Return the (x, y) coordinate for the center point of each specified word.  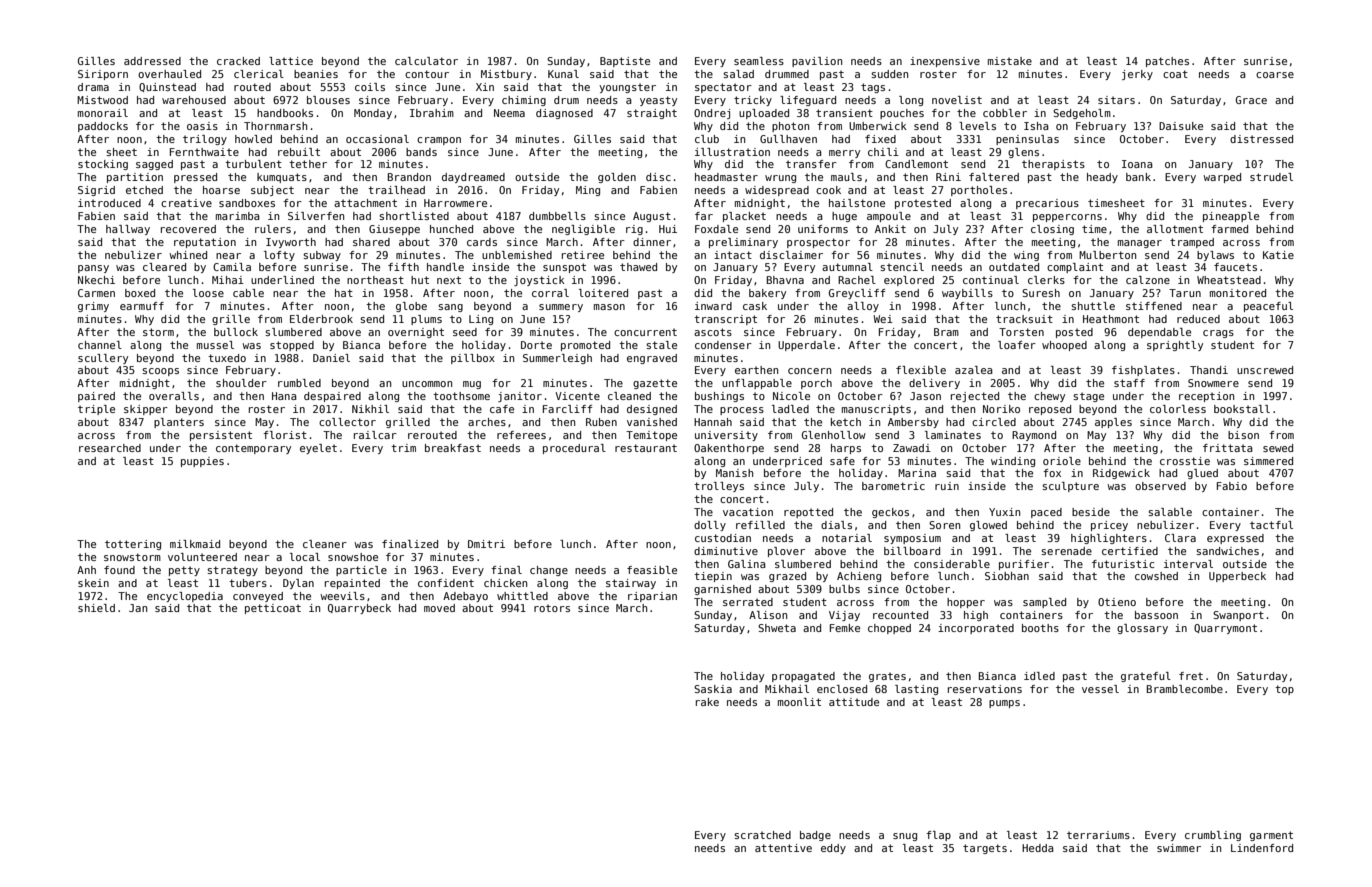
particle (361, 571)
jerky (1137, 75)
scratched (762, 835)
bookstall (1242, 409)
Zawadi (912, 448)
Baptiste (625, 62)
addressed (152, 61)
